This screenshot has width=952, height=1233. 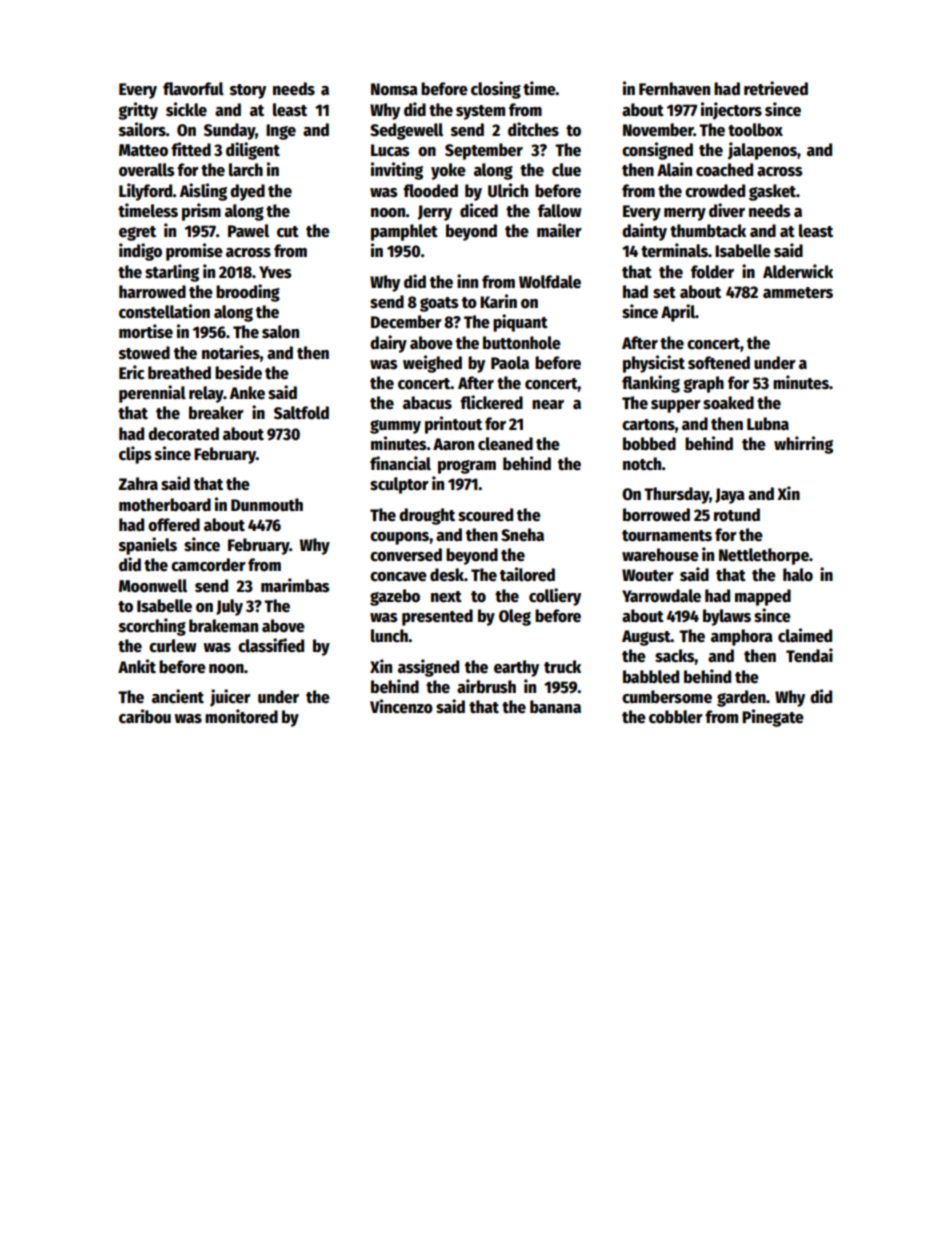 What do you see at coordinates (755, 130) in the screenshot?
I see `toolbox` at bounding box center [755, 130].
